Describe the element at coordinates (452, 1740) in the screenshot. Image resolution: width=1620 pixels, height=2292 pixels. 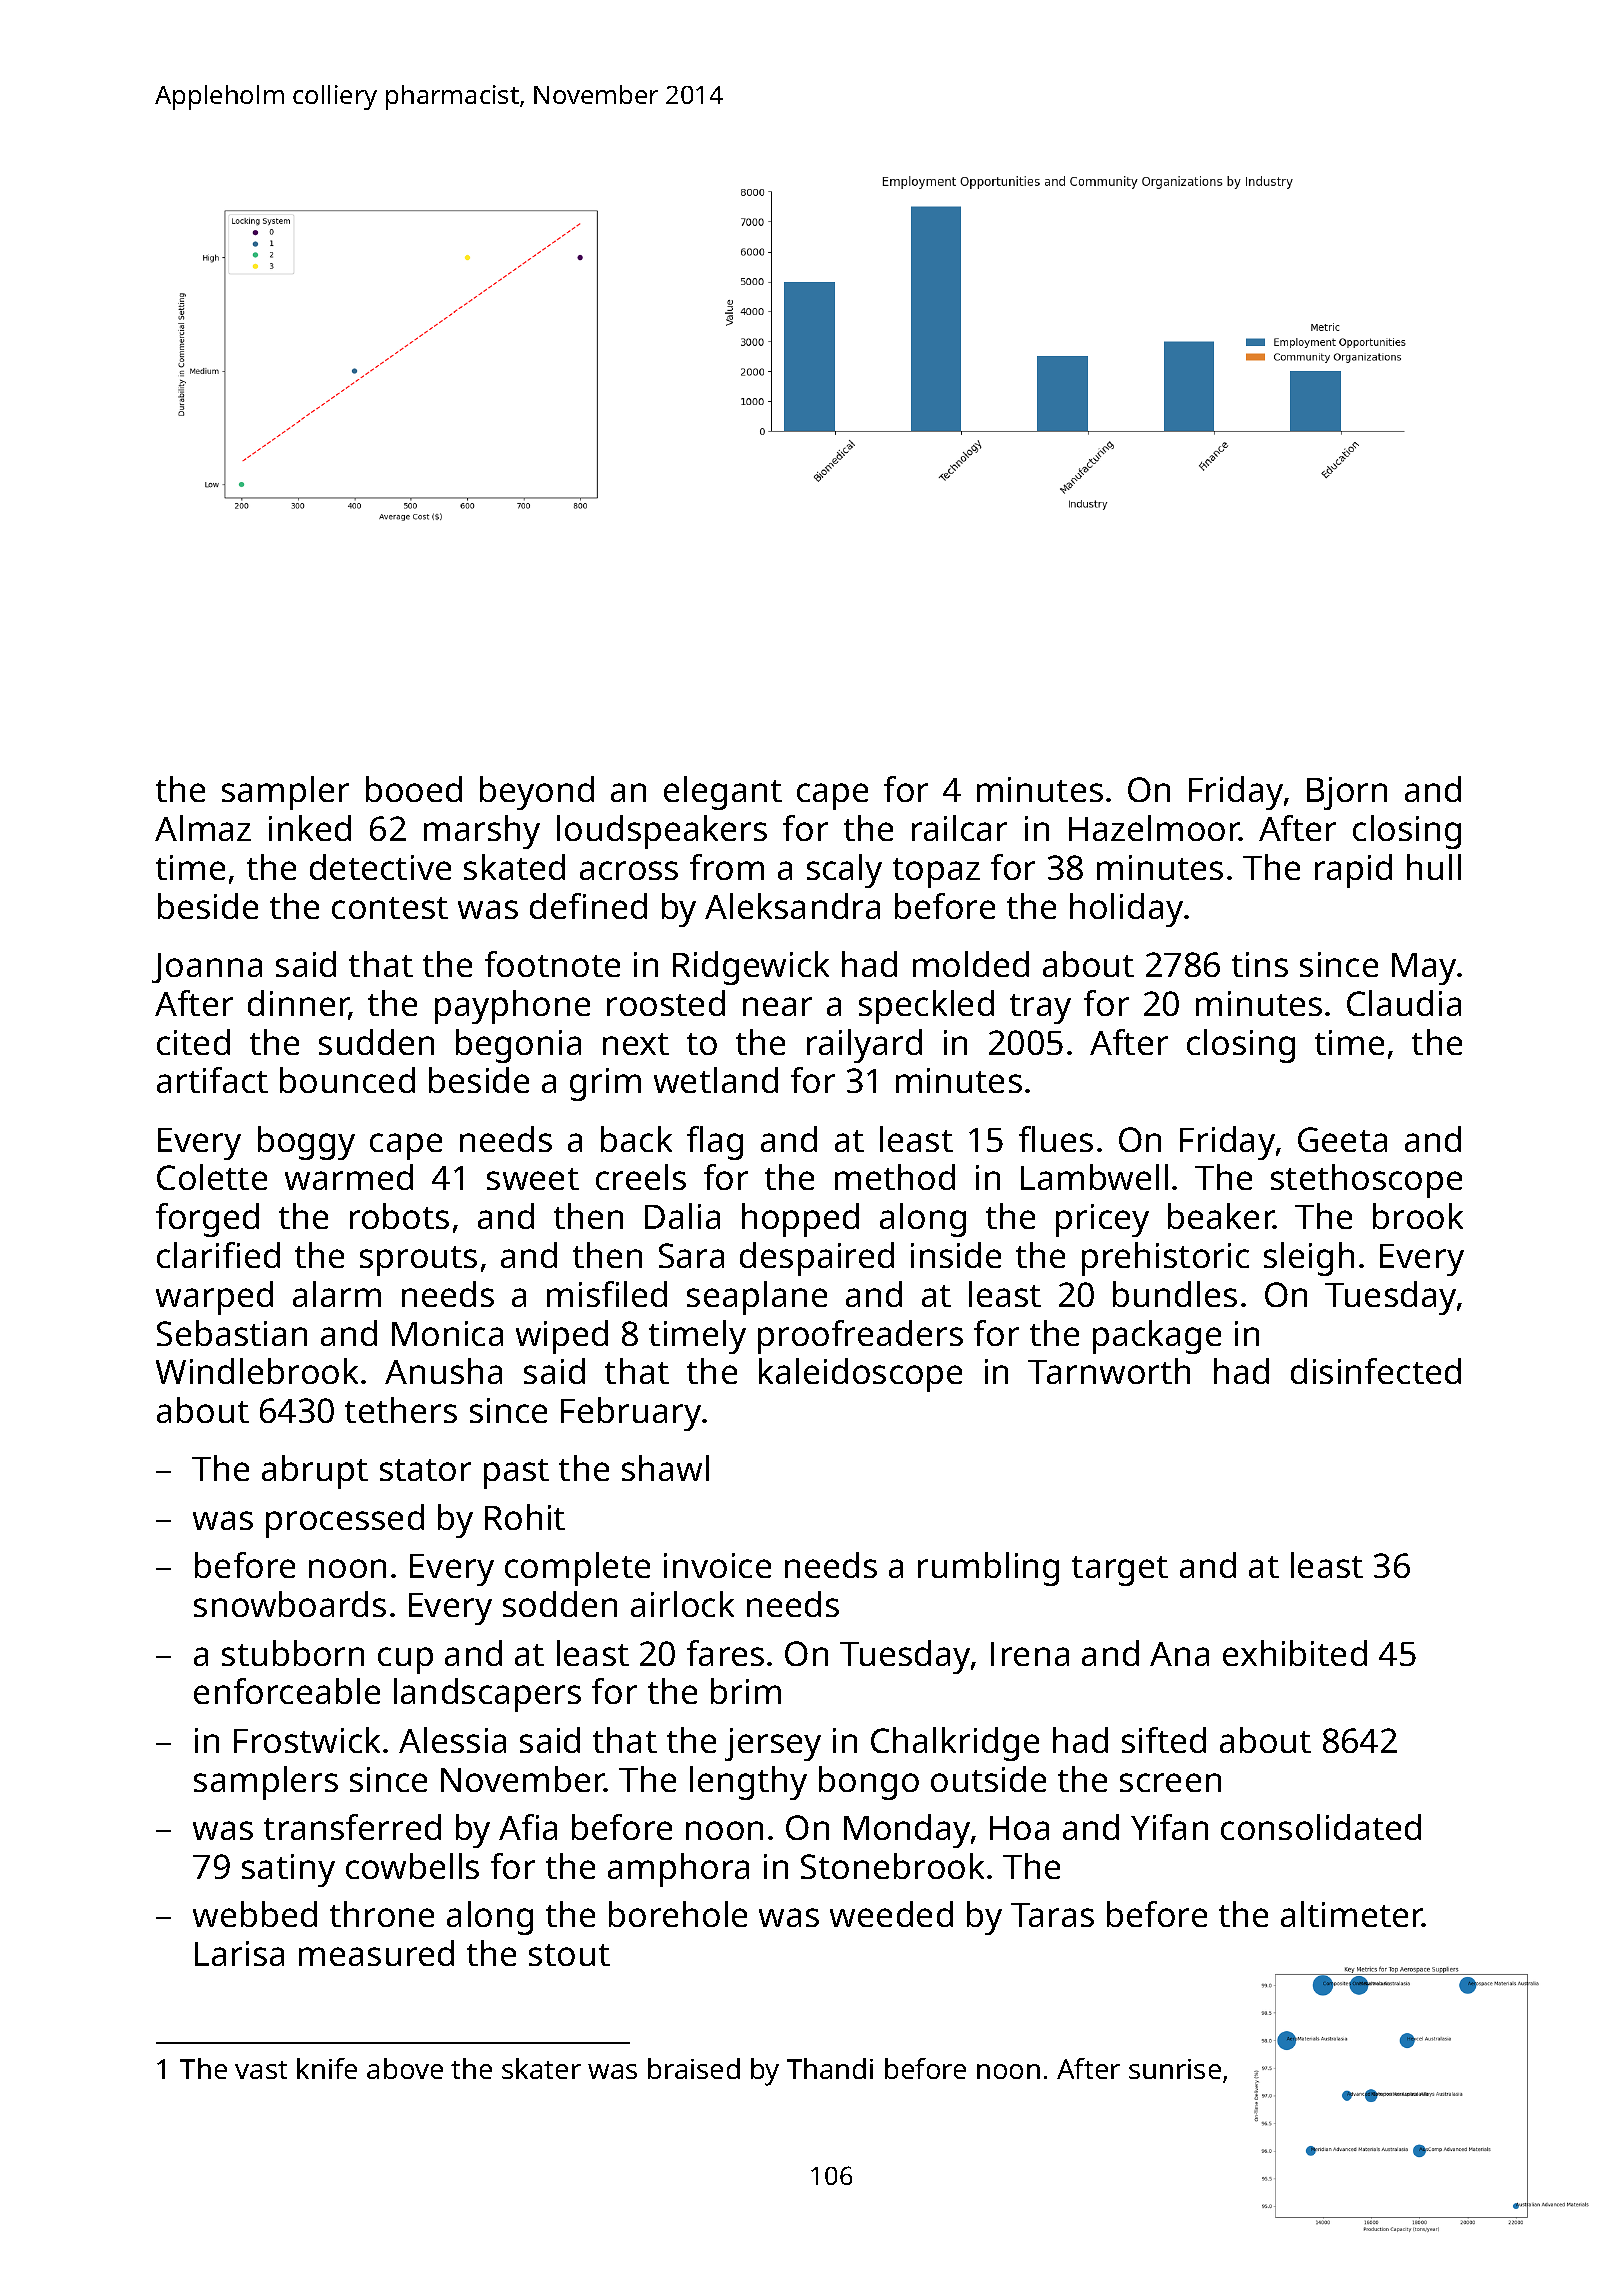
I see `Alessia` at that location.
